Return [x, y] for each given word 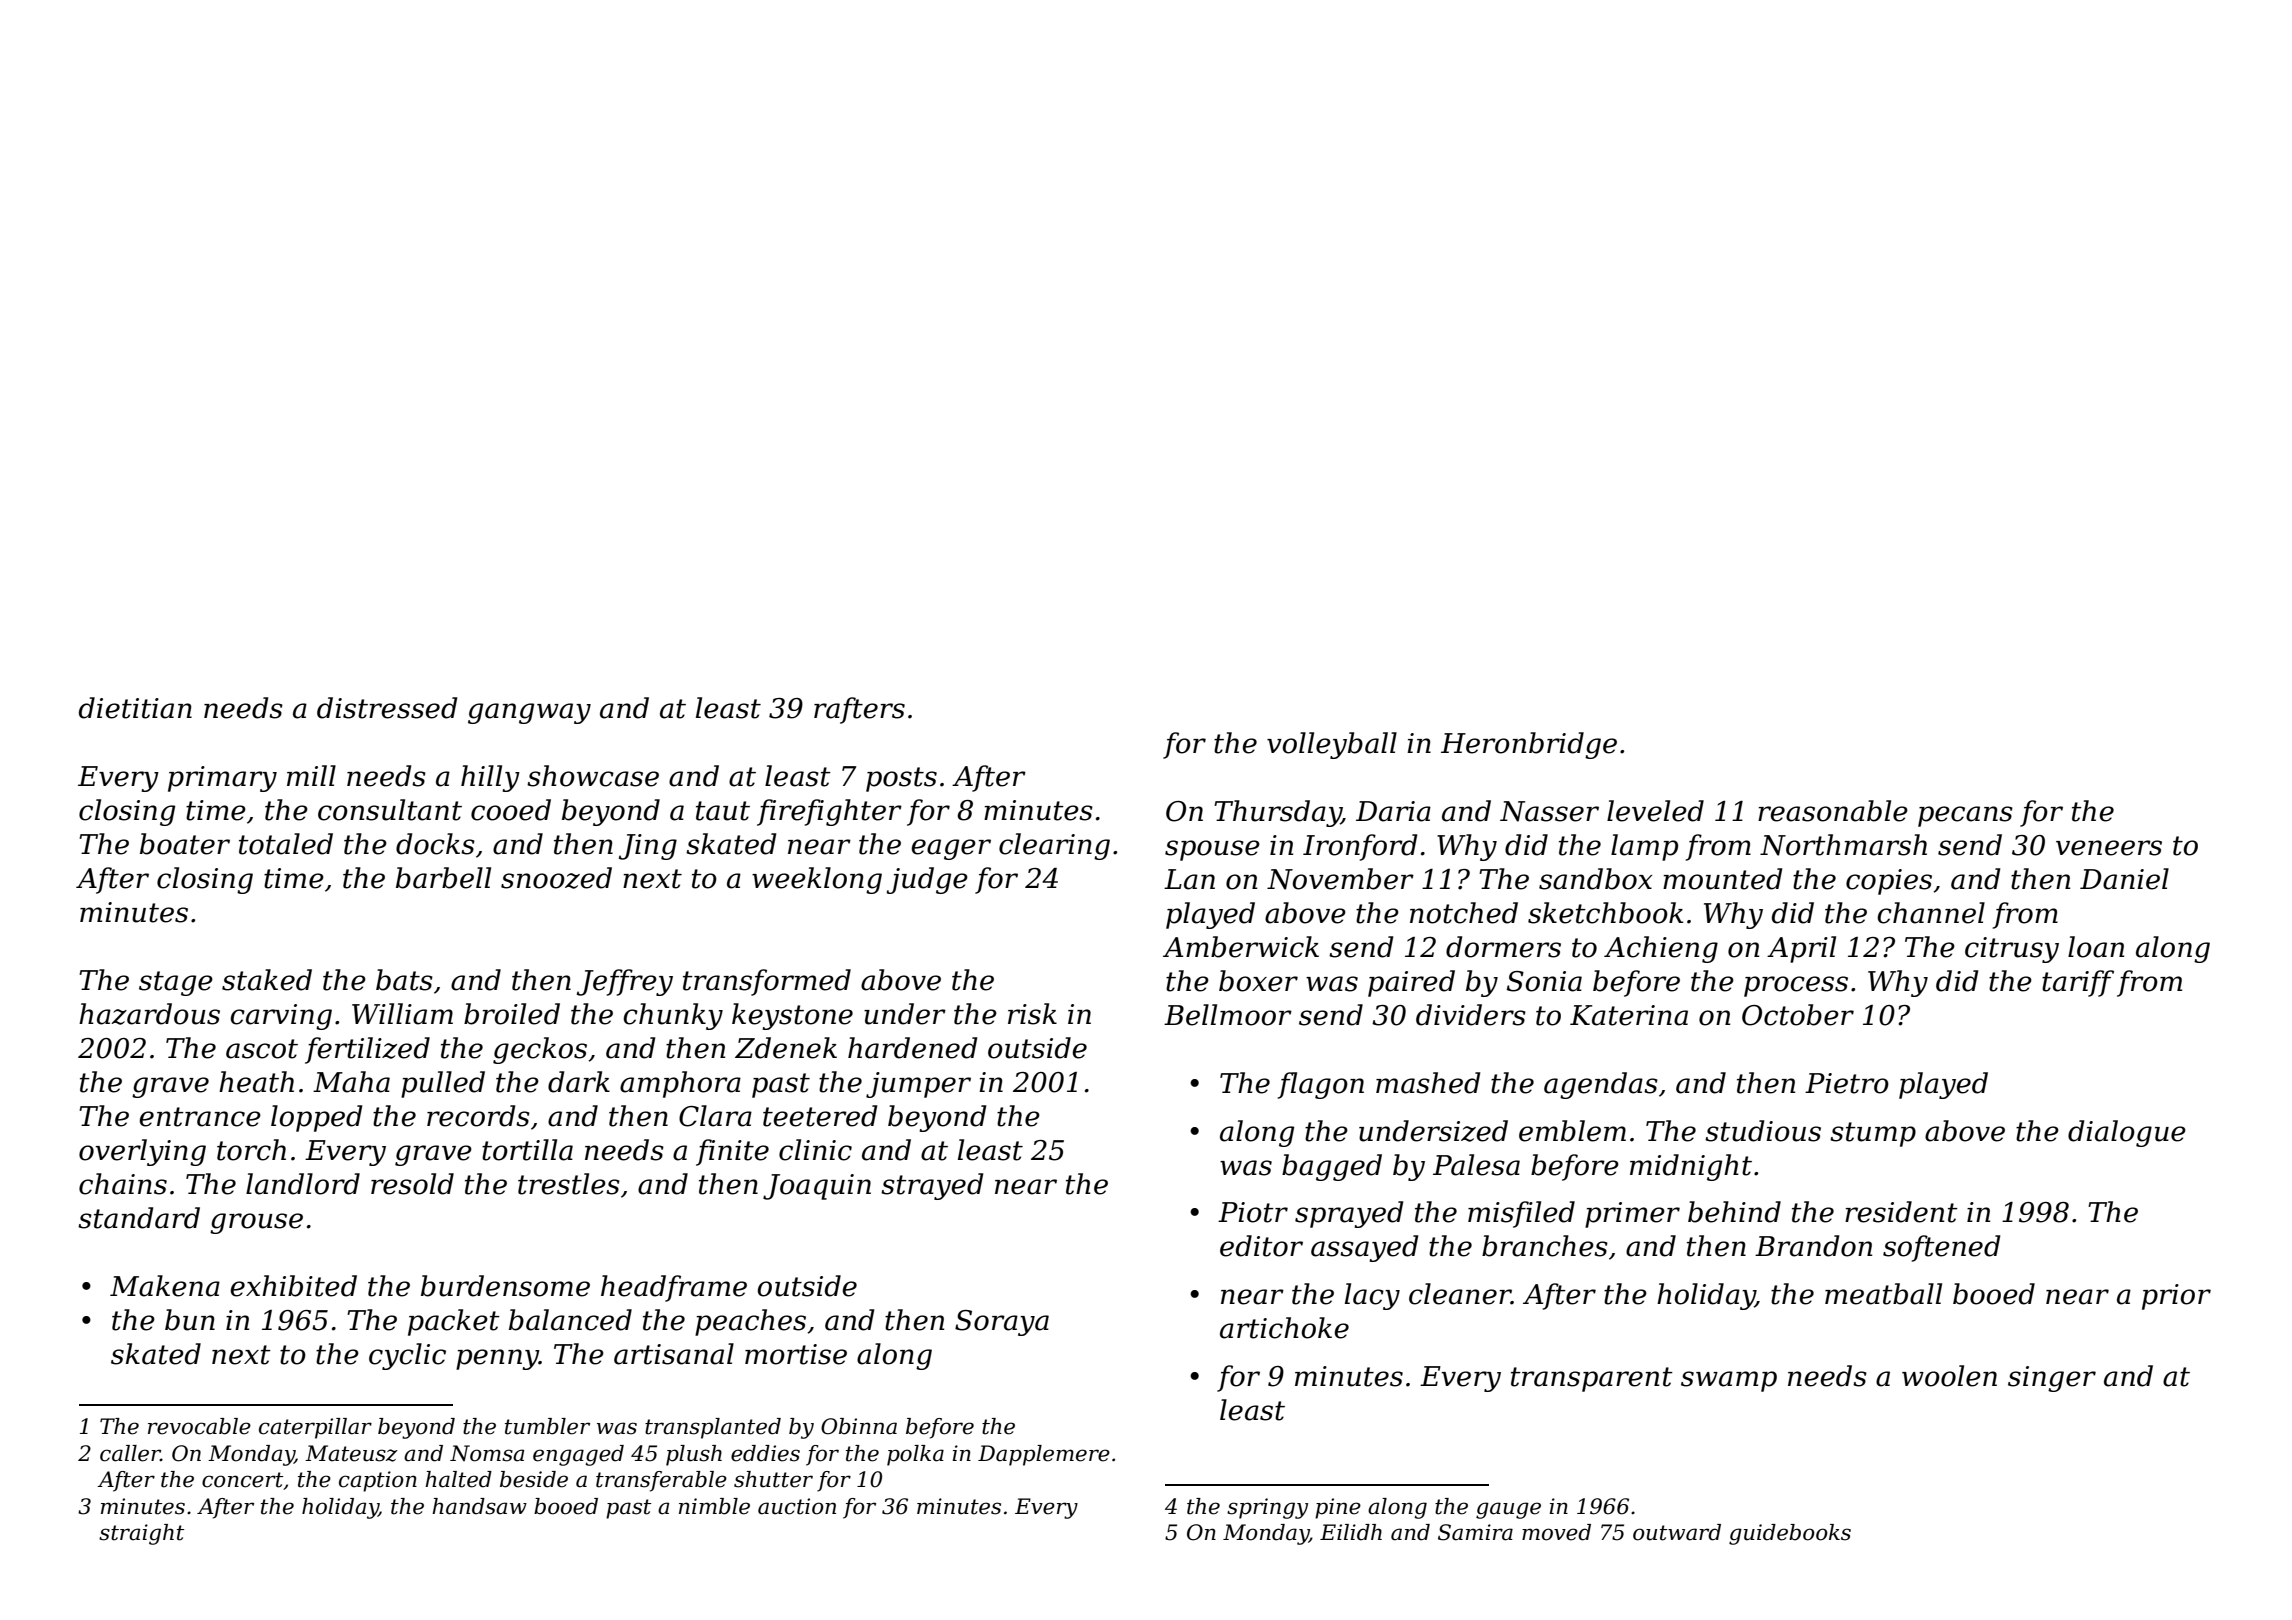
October [1798, 1015]
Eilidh [1351, 1532]
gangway [529, 713]
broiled [512, 1014]
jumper [918, 1085]
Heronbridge [1529, 745]
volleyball [1332, 745]
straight [141, 1534]
